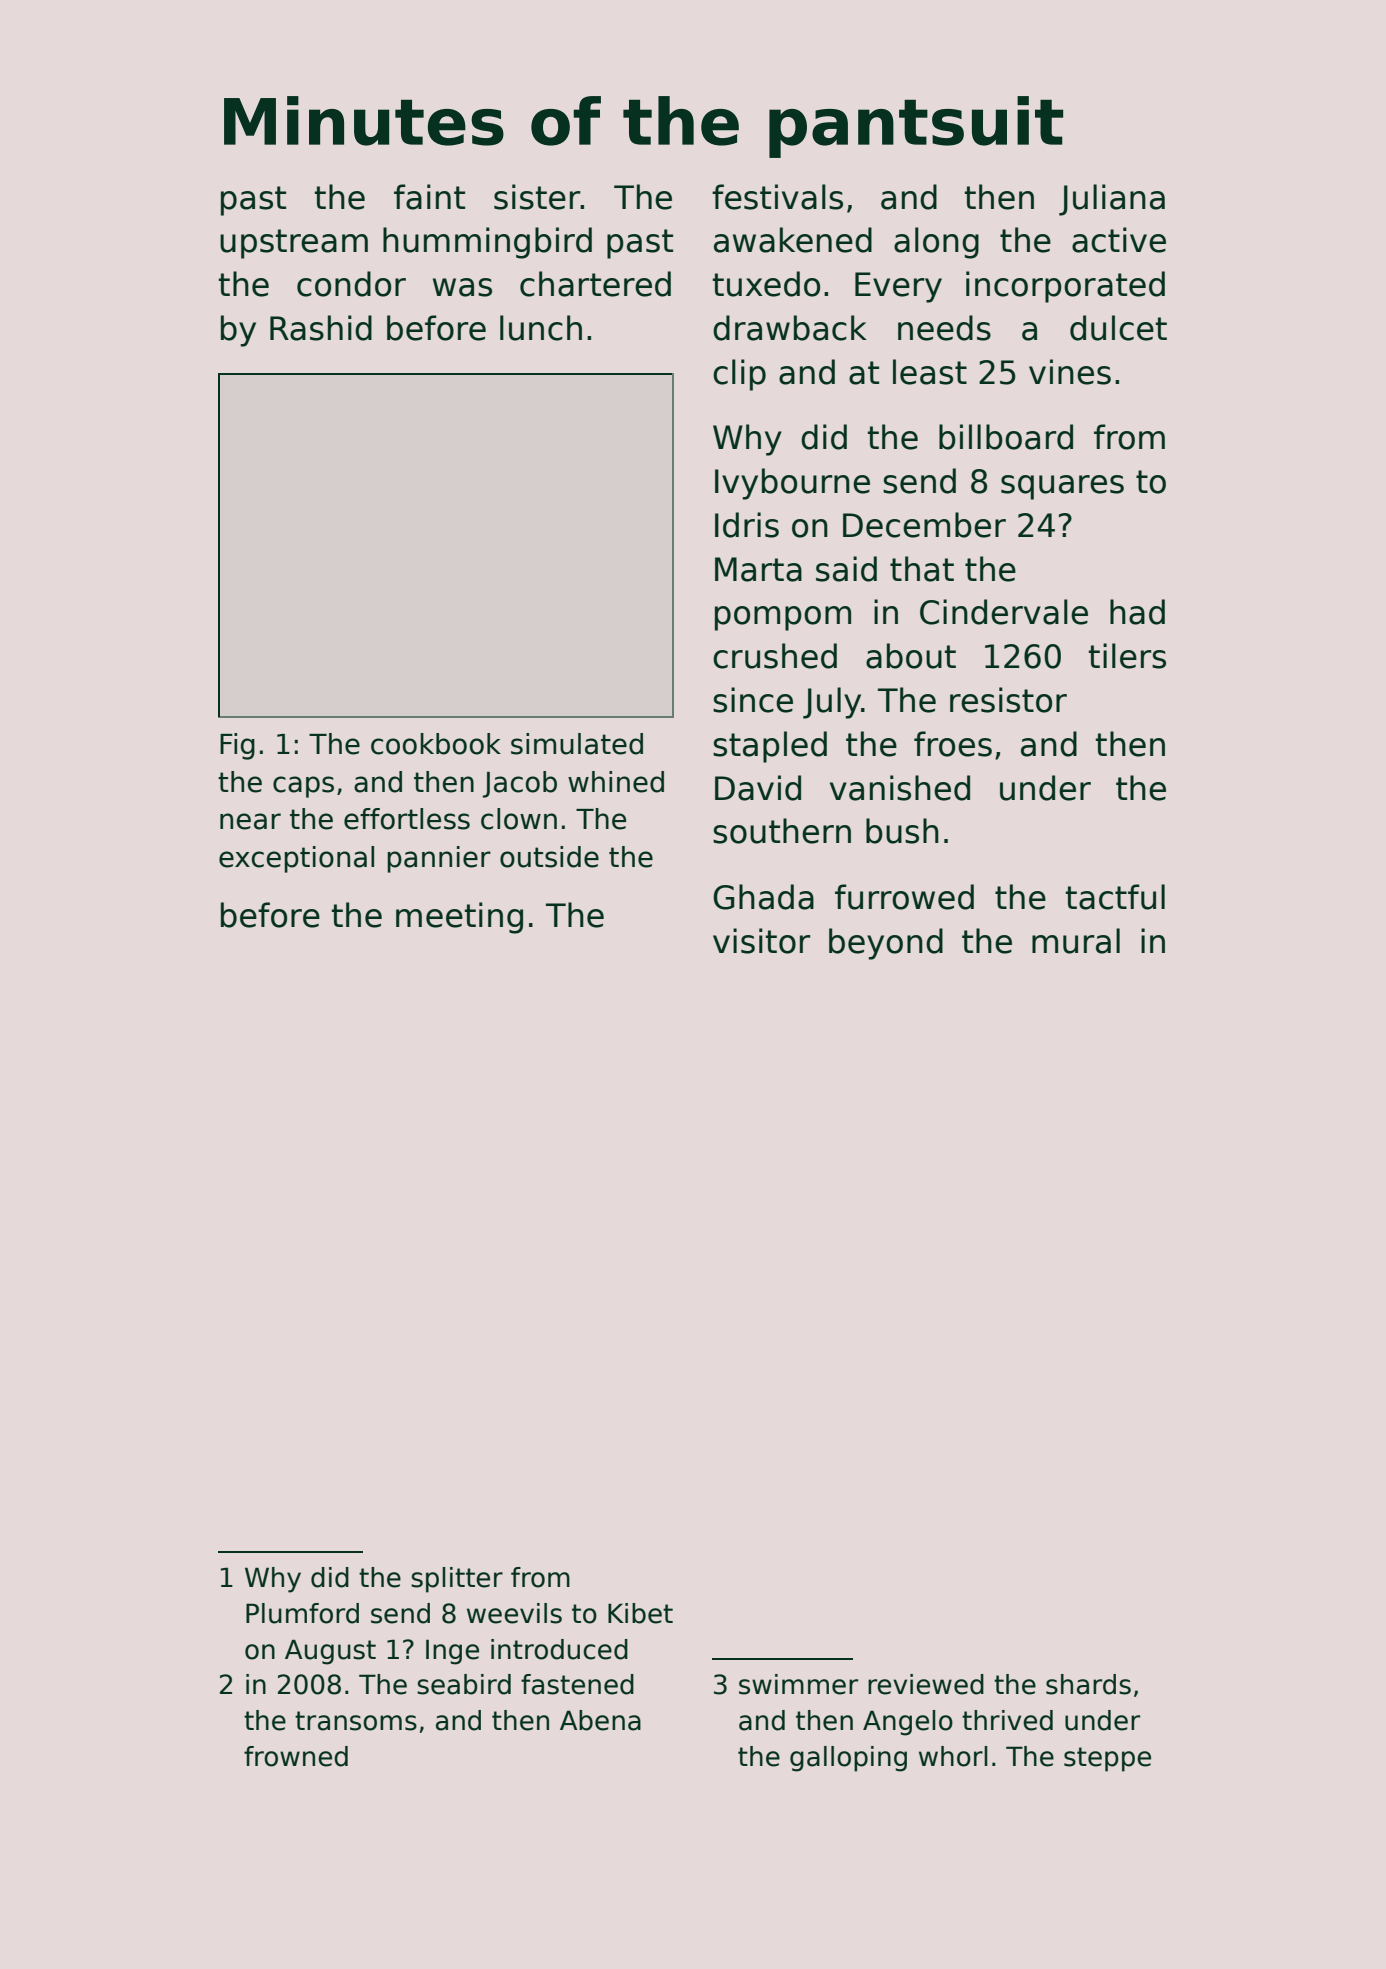  I want to click on near, so click(250, 821).
